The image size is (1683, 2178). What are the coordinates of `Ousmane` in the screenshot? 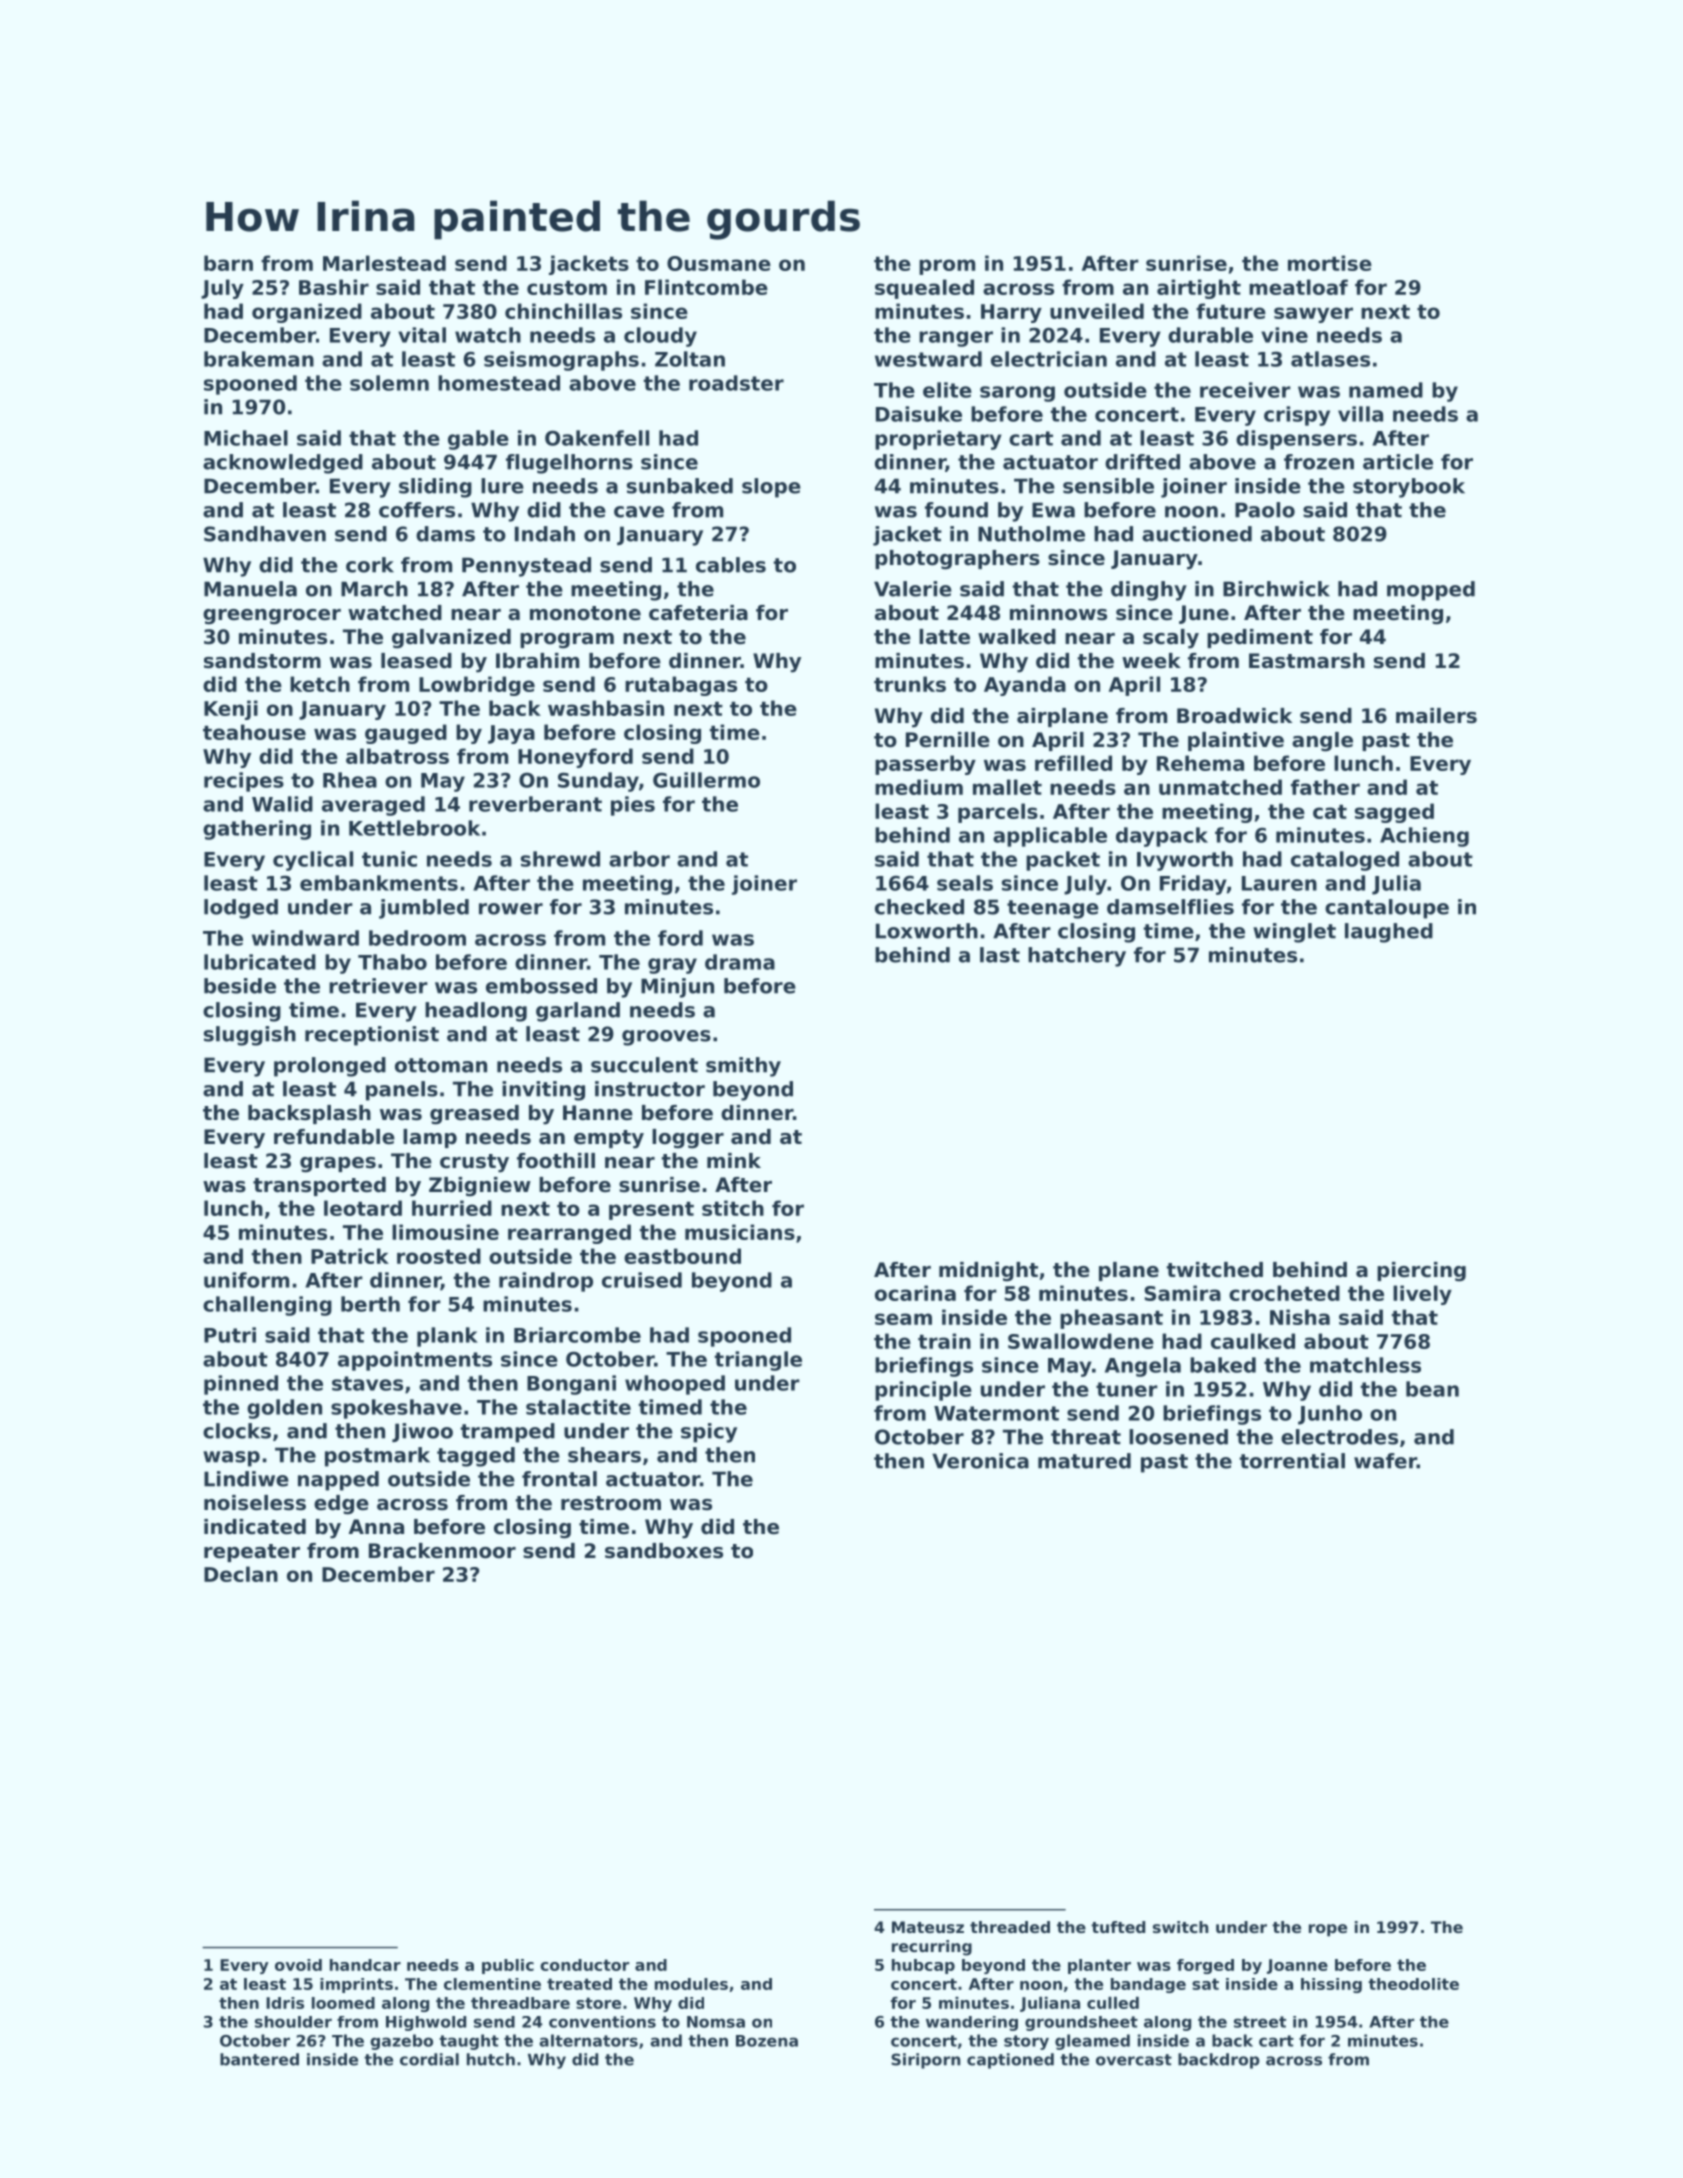 It's located at (719, 263).
